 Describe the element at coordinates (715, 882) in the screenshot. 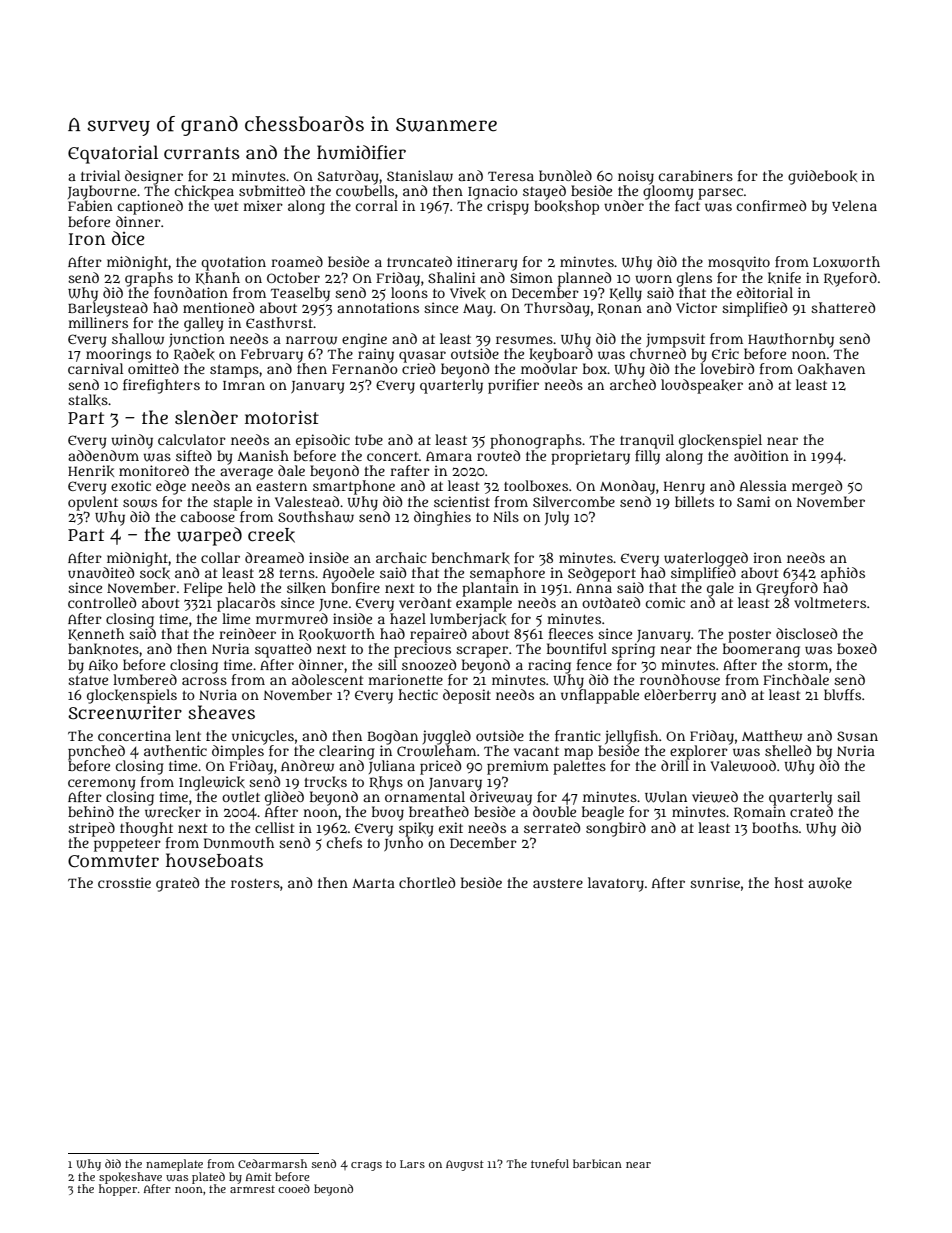

I see `sunrise` at that location.
